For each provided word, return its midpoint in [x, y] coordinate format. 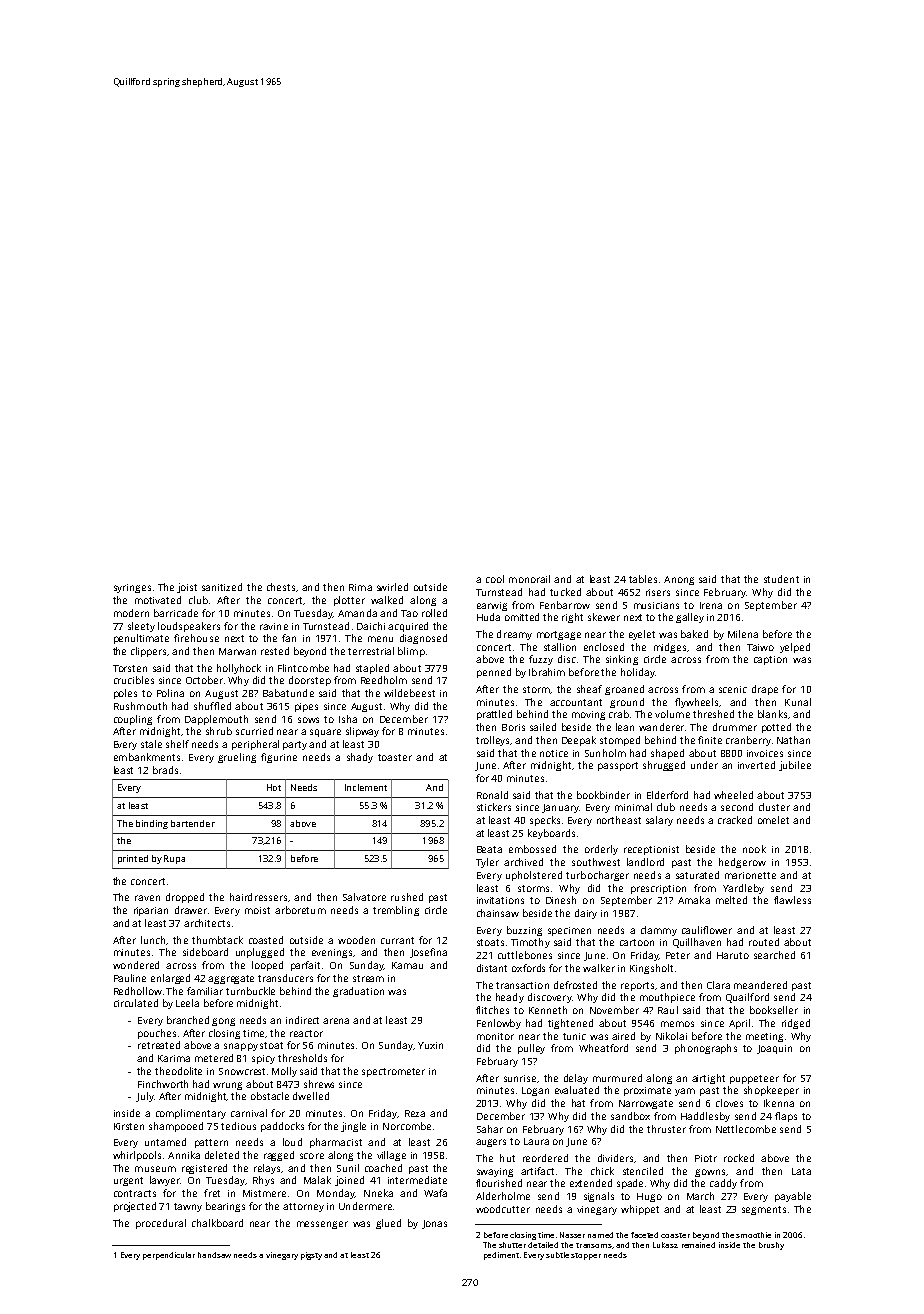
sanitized [222, 587]
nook [754, 849]
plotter [349, 601]
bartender [193, 823]
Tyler [487, 863]
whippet [640, 1210]
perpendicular [169, 1256]
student [781, 579]
